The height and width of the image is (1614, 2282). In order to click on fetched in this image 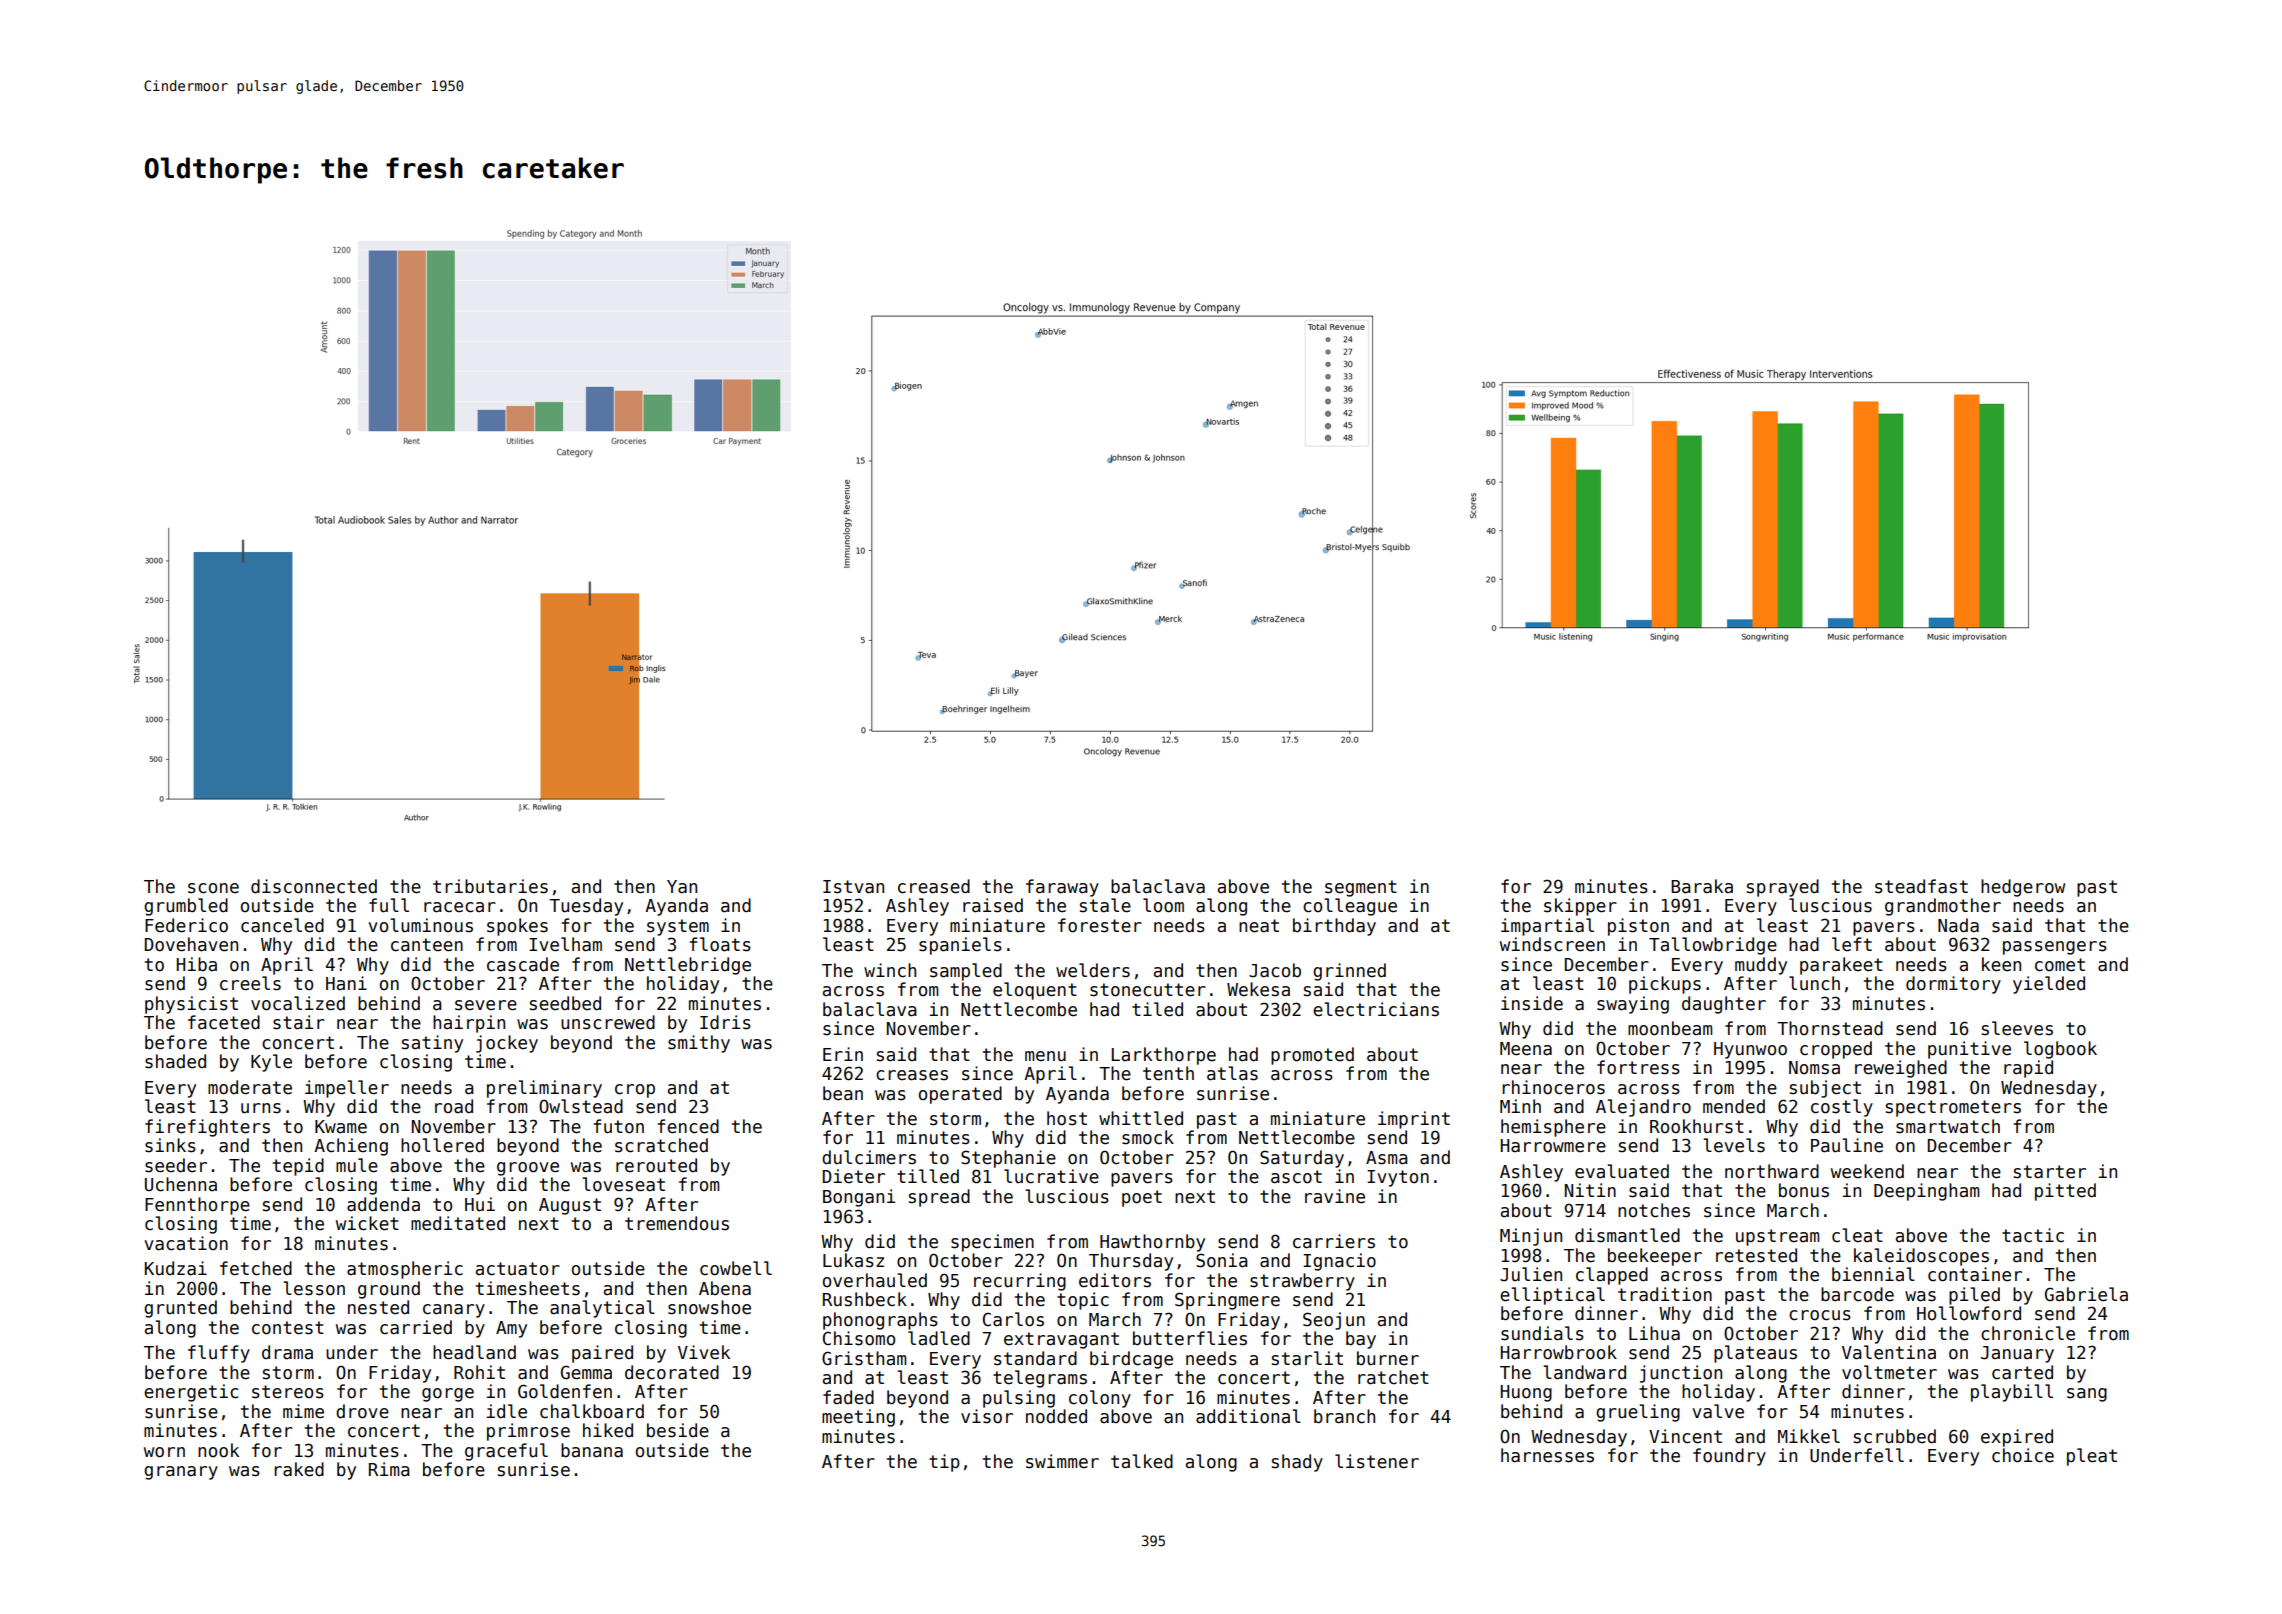, I will do `click(256, 1268)`.
